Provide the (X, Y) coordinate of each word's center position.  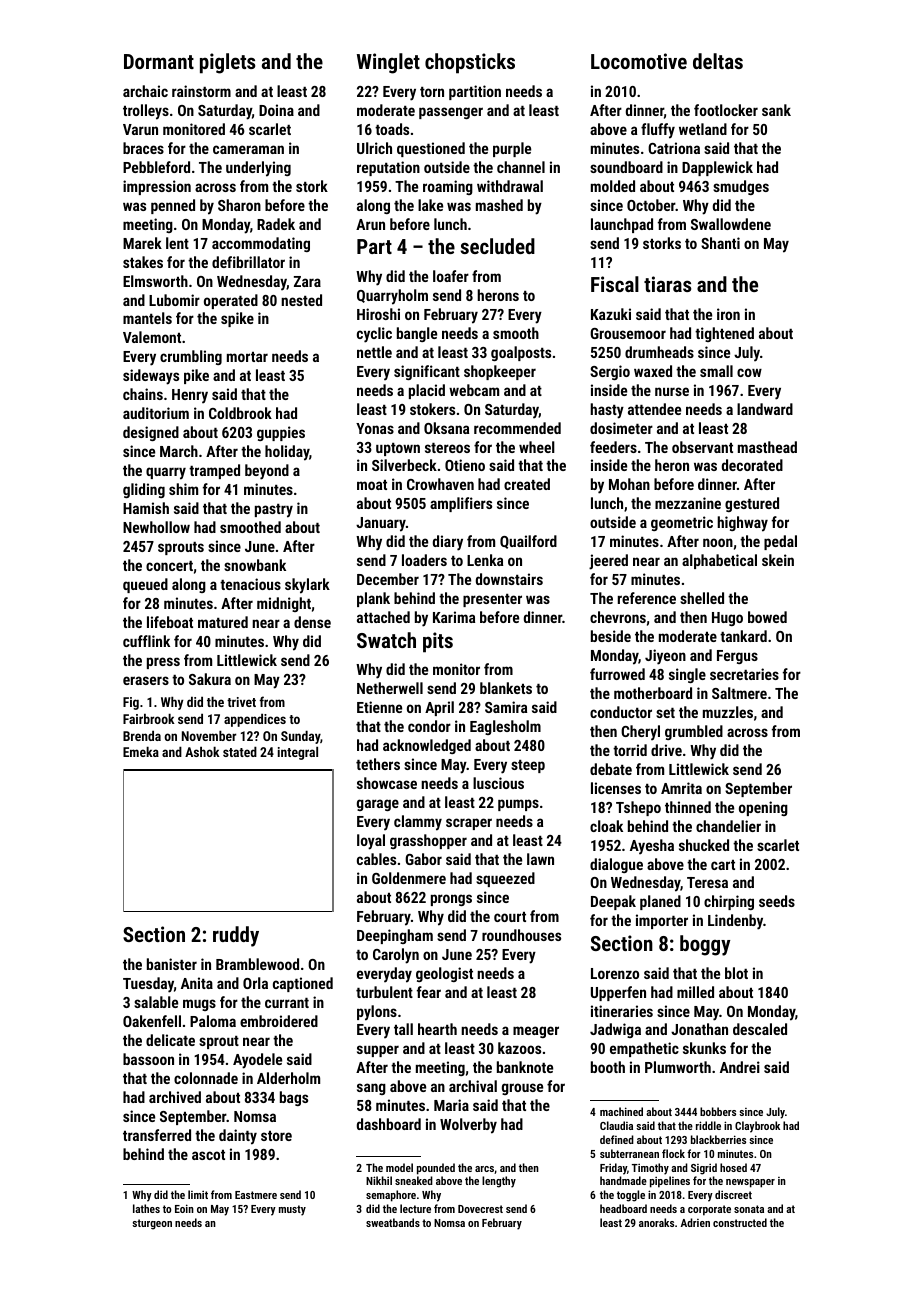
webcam (474, 390)
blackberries (718, 1139)
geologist (444, 974)
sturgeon (152, 1224)
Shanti (720, 243)
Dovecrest (480, 1209)
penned (173, 206)
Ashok (202, 751)
